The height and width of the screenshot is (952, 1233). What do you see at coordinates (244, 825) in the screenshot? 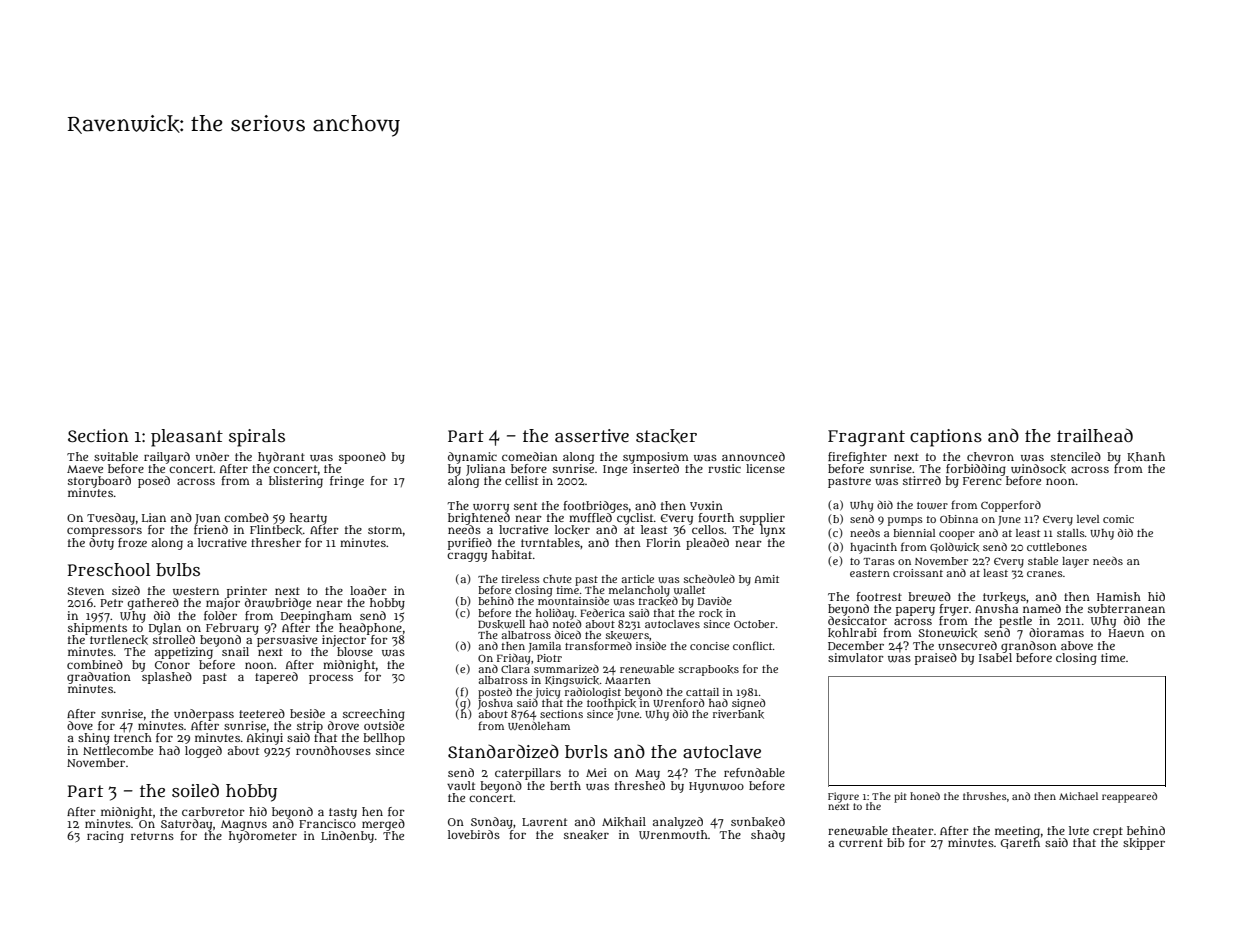
I see `Magnus` at bounding box center [244, 825].
